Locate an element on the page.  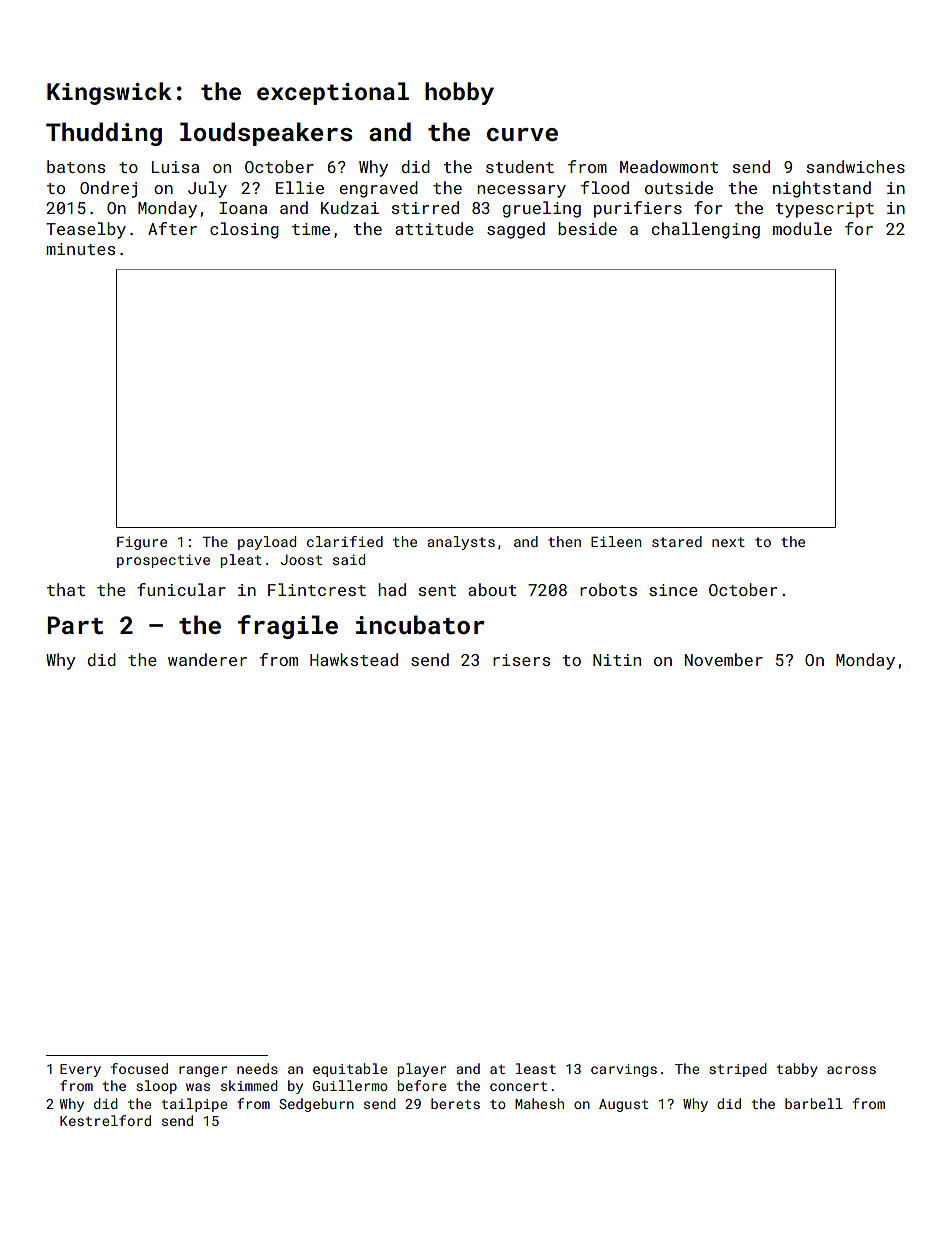
then is located at coordinates (564, 541).
